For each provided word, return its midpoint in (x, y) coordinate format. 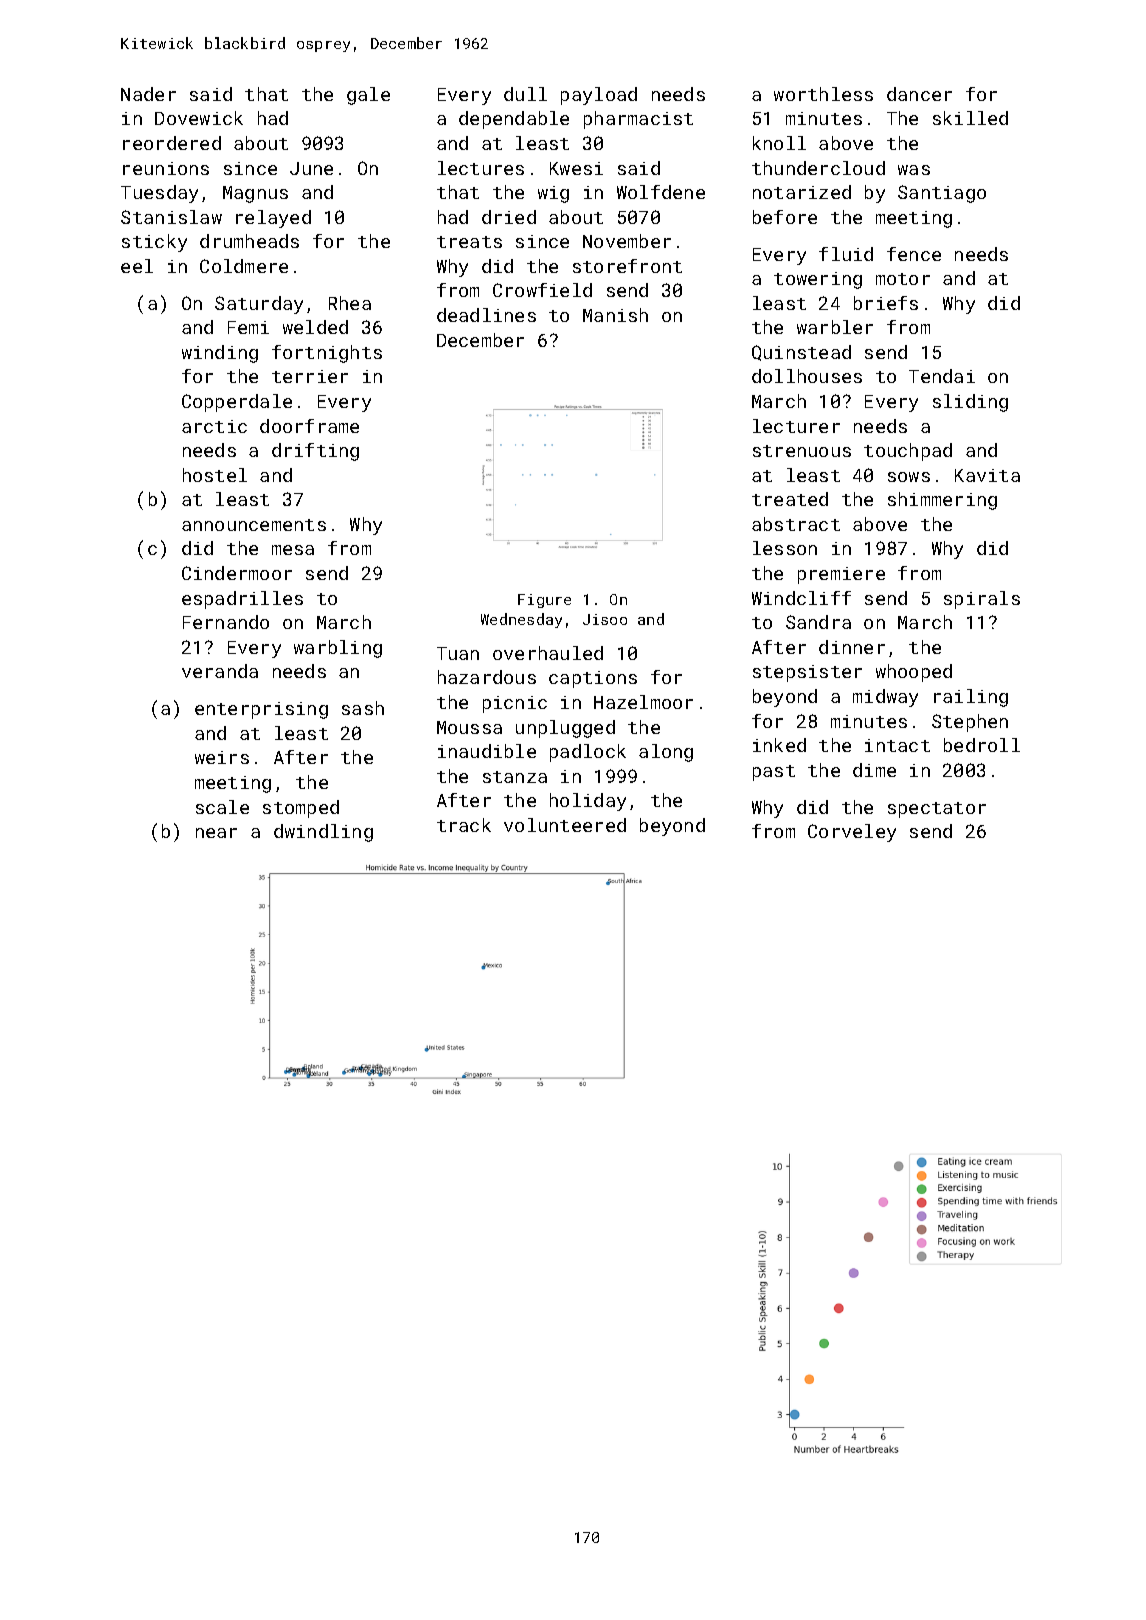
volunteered (565, 825)
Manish (615, 315)
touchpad (908, 452)
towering (818, 280)
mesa (293, 550)
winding (220, 354)
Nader (148, 94)
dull (525, 94)
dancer (919, 94)
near (216, 833)
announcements (254, 525)
